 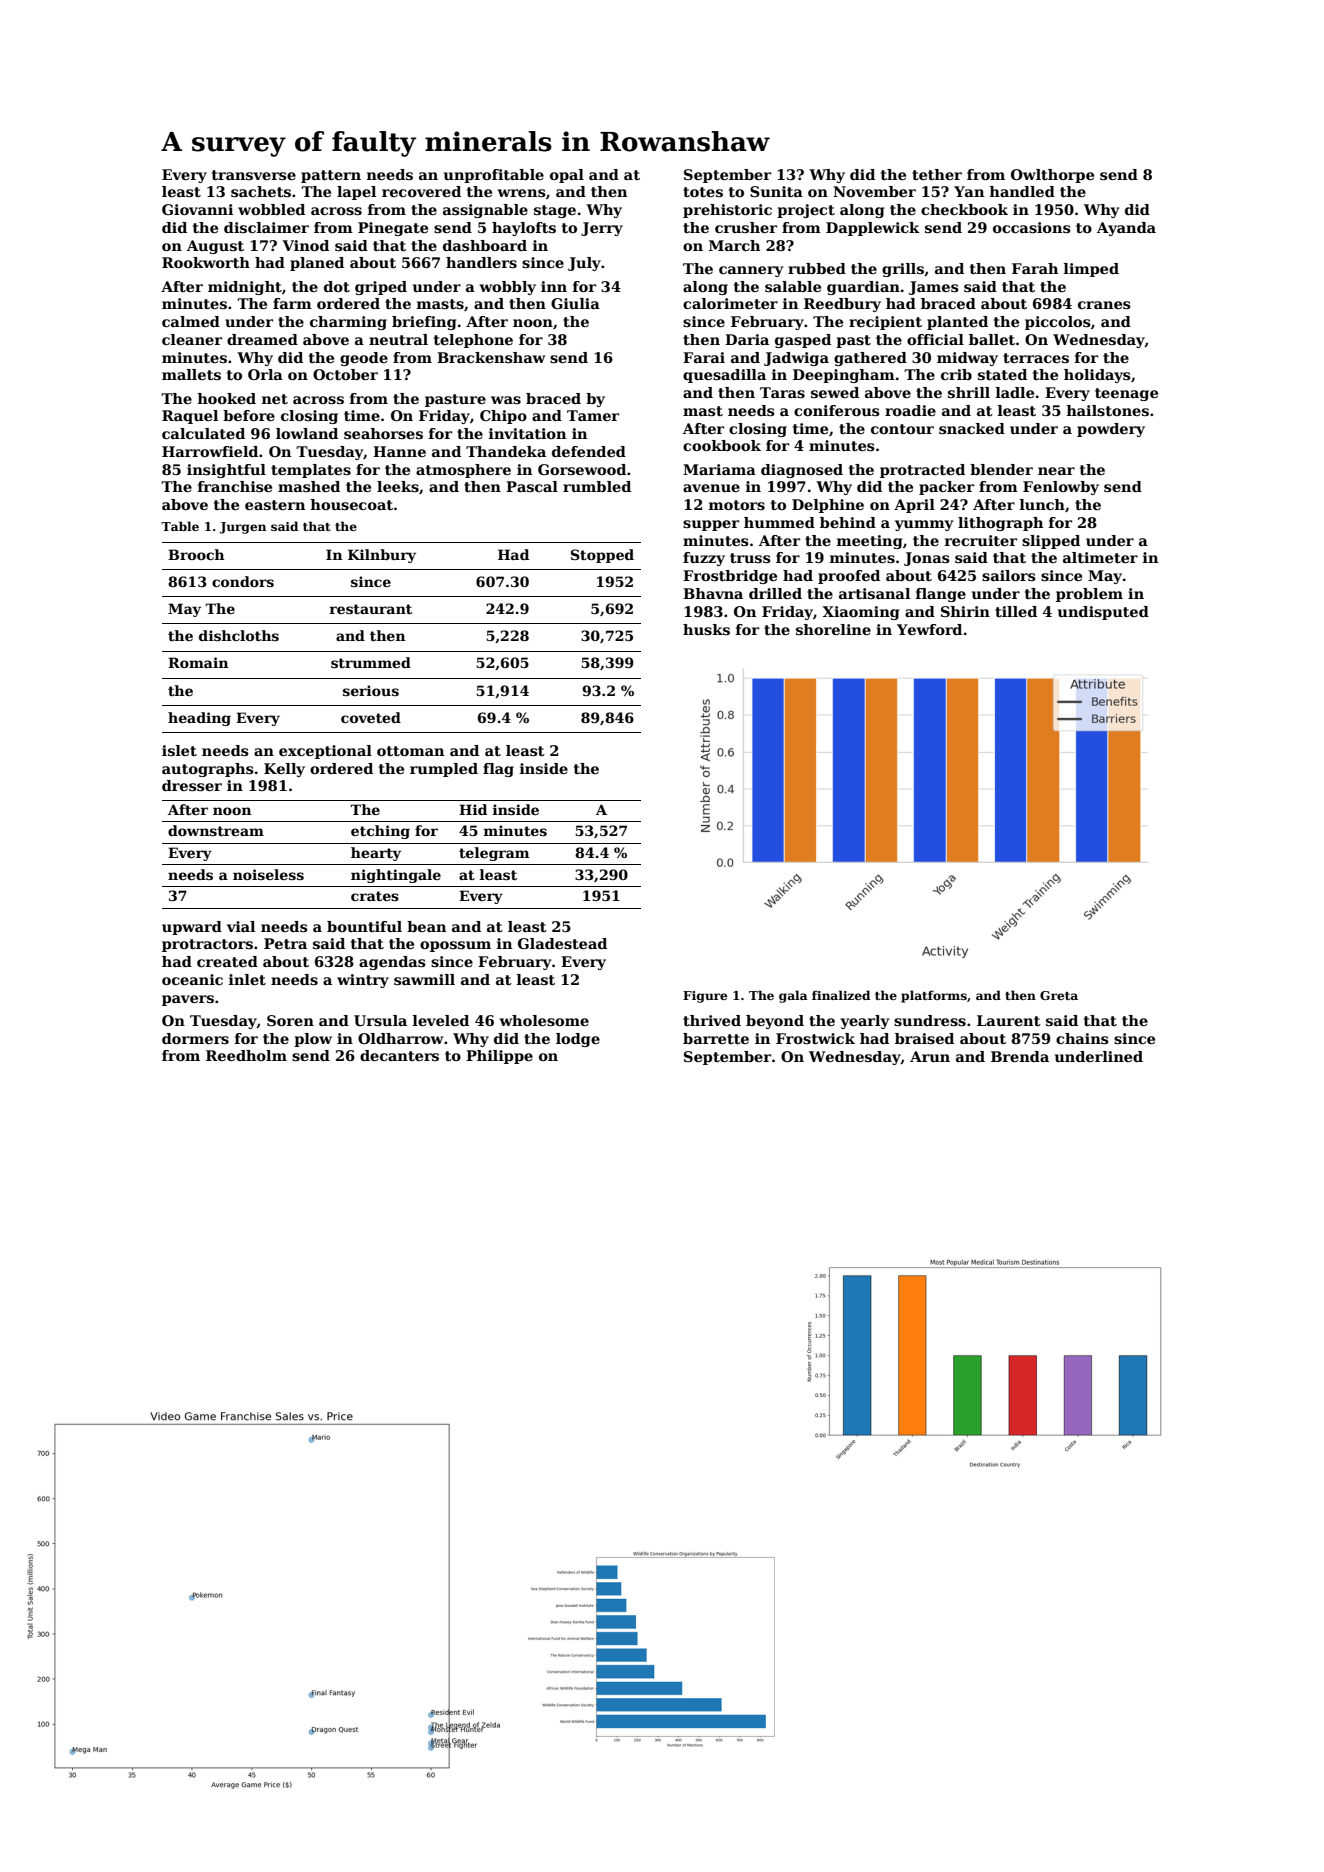 What do you see at coordinates (1052, 176) in the screenshot?
I see `Owlthorpe` at bounding box center [1052, 176].
